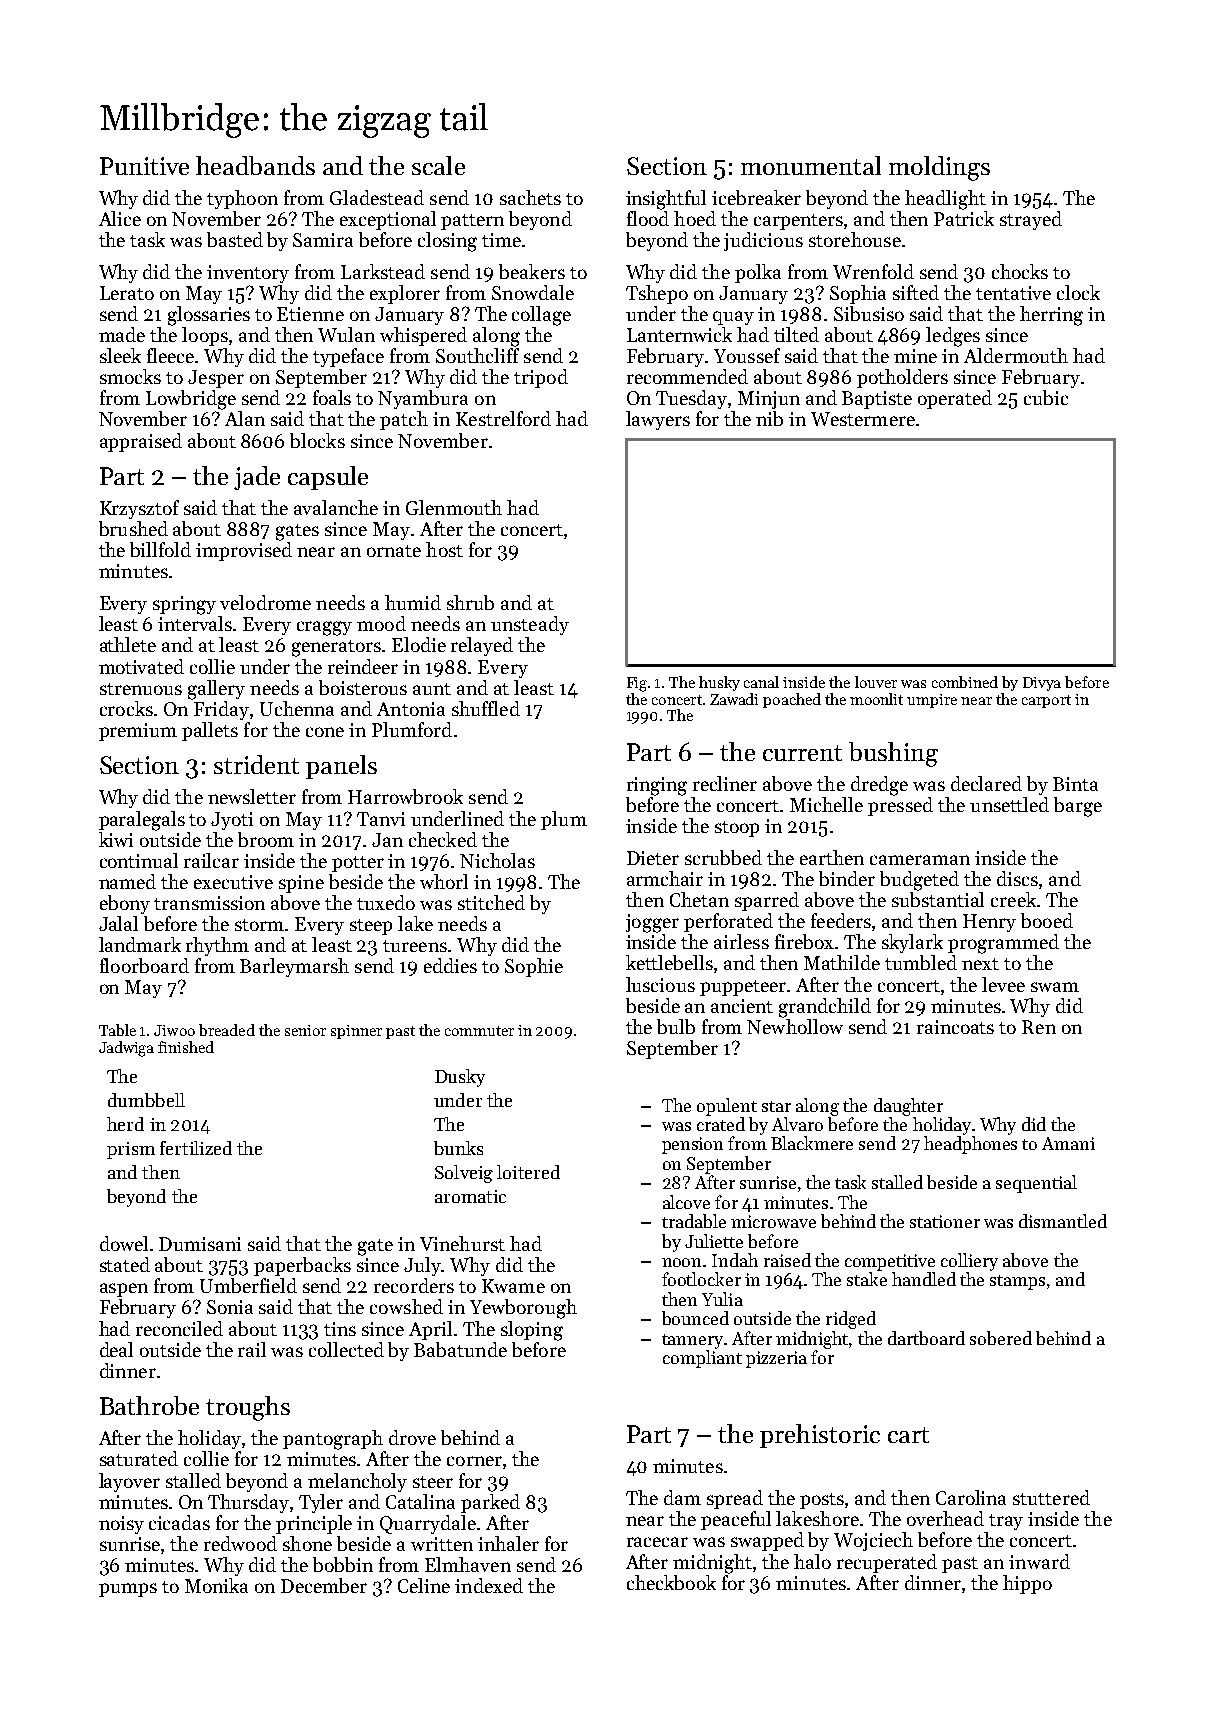 The height and width of the page is (1717, 1214). Describe the element at coordinates (658, 420) in the page. I see `lawyers` at that location.
